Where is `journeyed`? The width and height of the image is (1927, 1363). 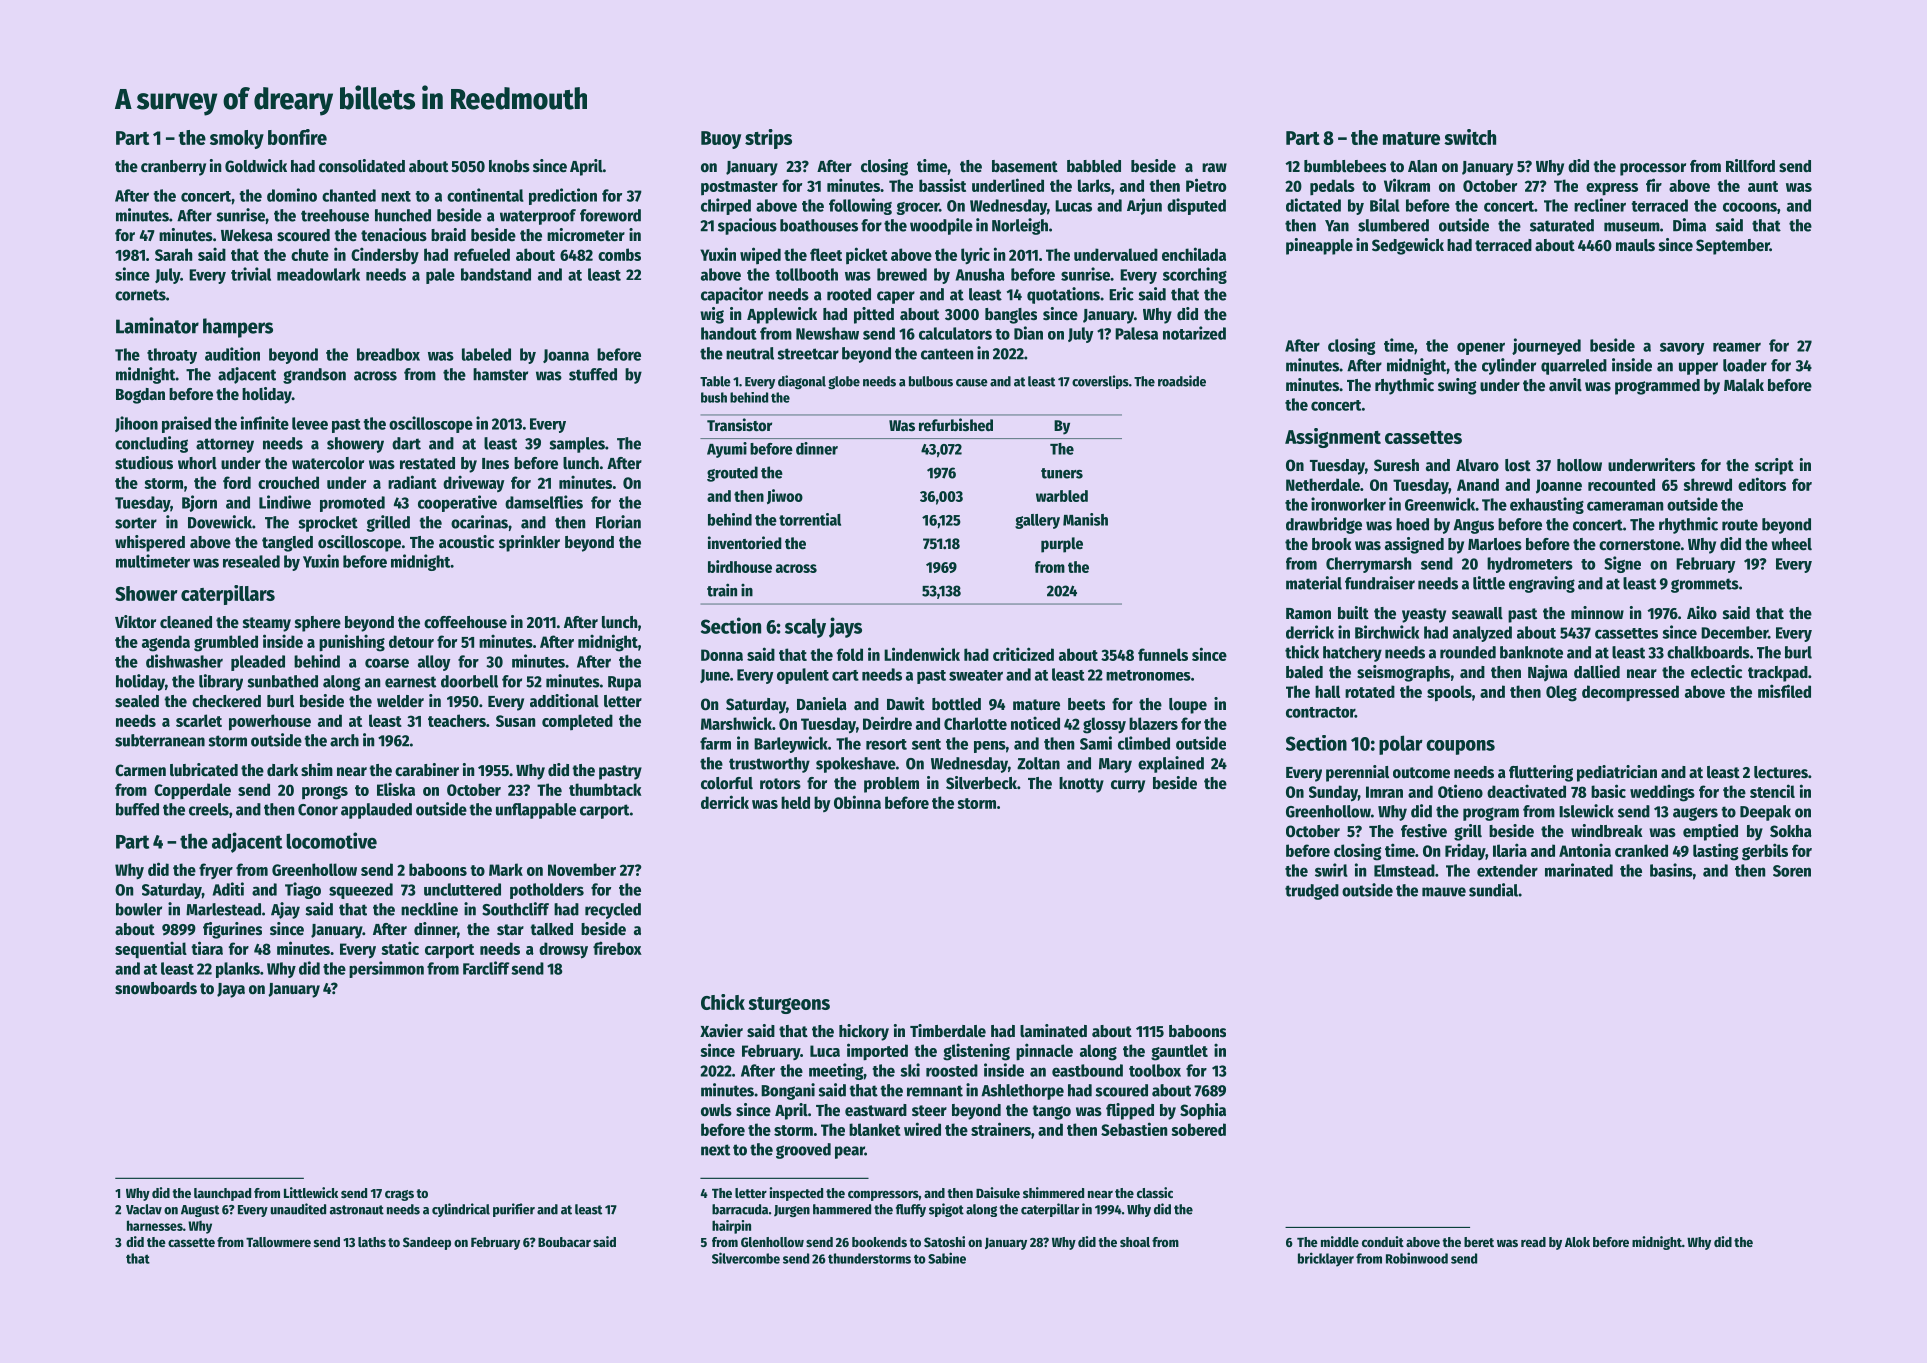 journeyed is located at coordinates (1546, 346).
